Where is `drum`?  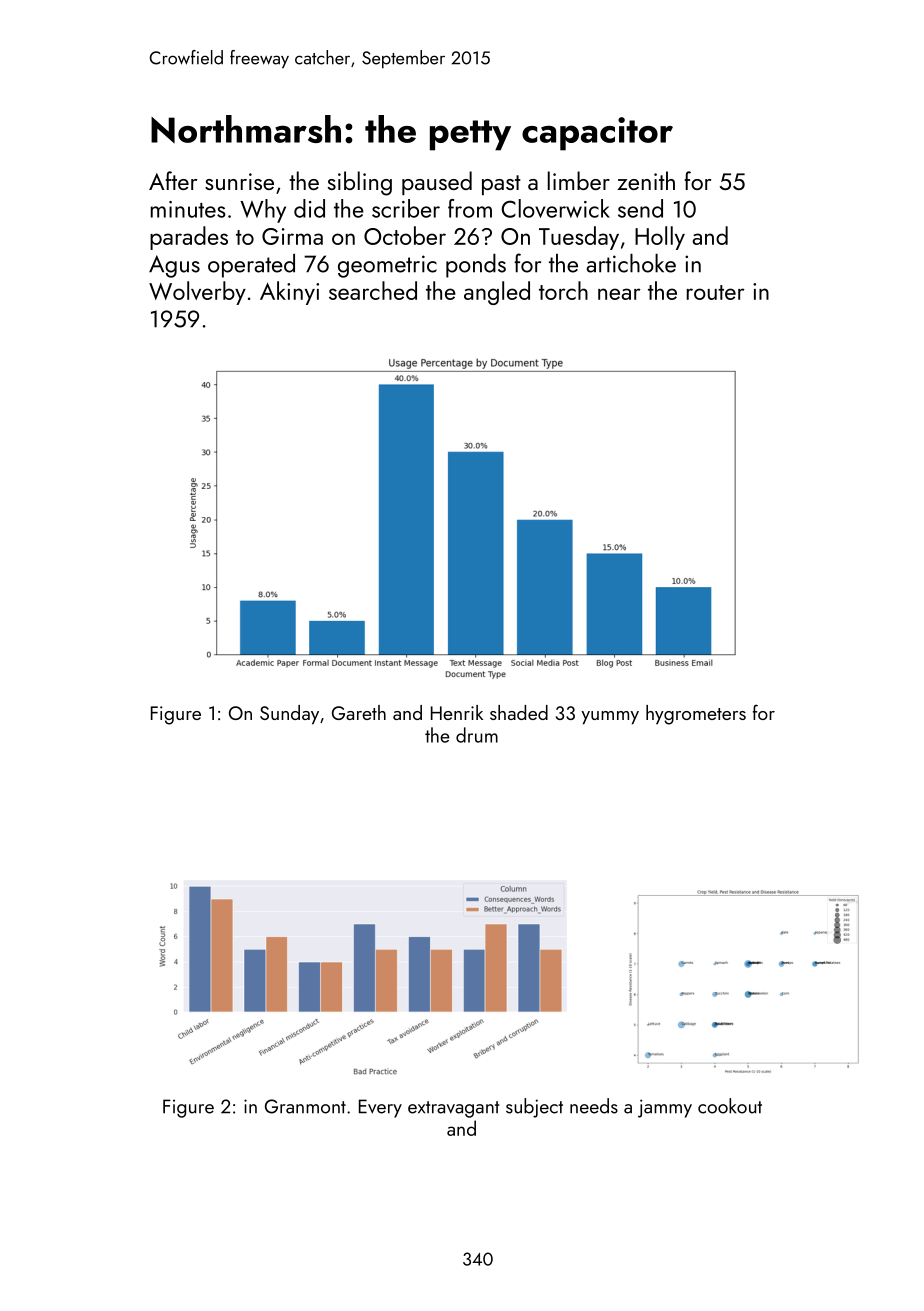
drum is located at coordinates (477, 735).
